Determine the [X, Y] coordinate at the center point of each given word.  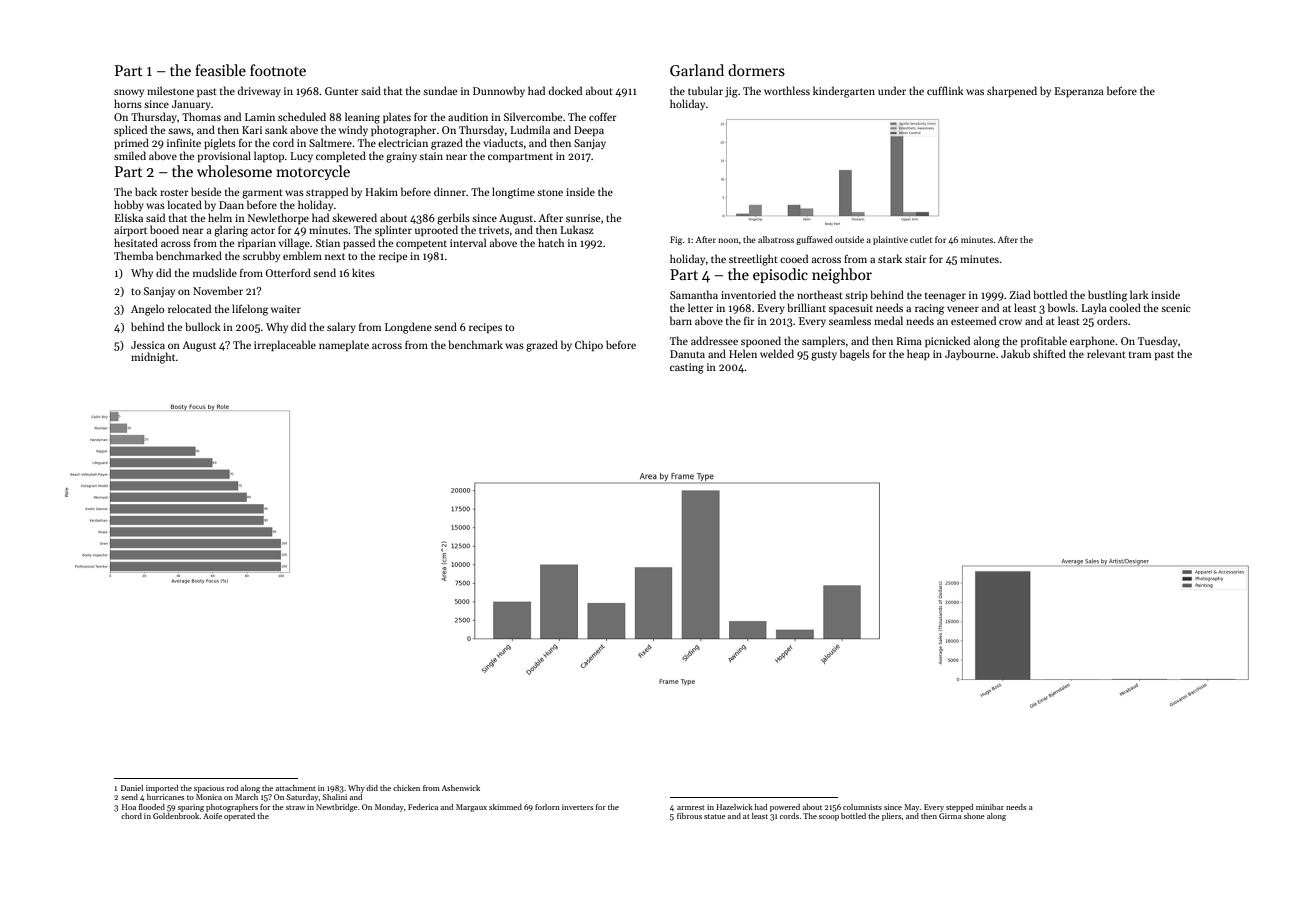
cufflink [945, 90]
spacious [209, 789]
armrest [691, 807]
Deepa [589, 131]
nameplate [344, 345]
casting [687, 368]
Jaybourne [970, 354]
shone [974, 816]
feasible [220, 70]
